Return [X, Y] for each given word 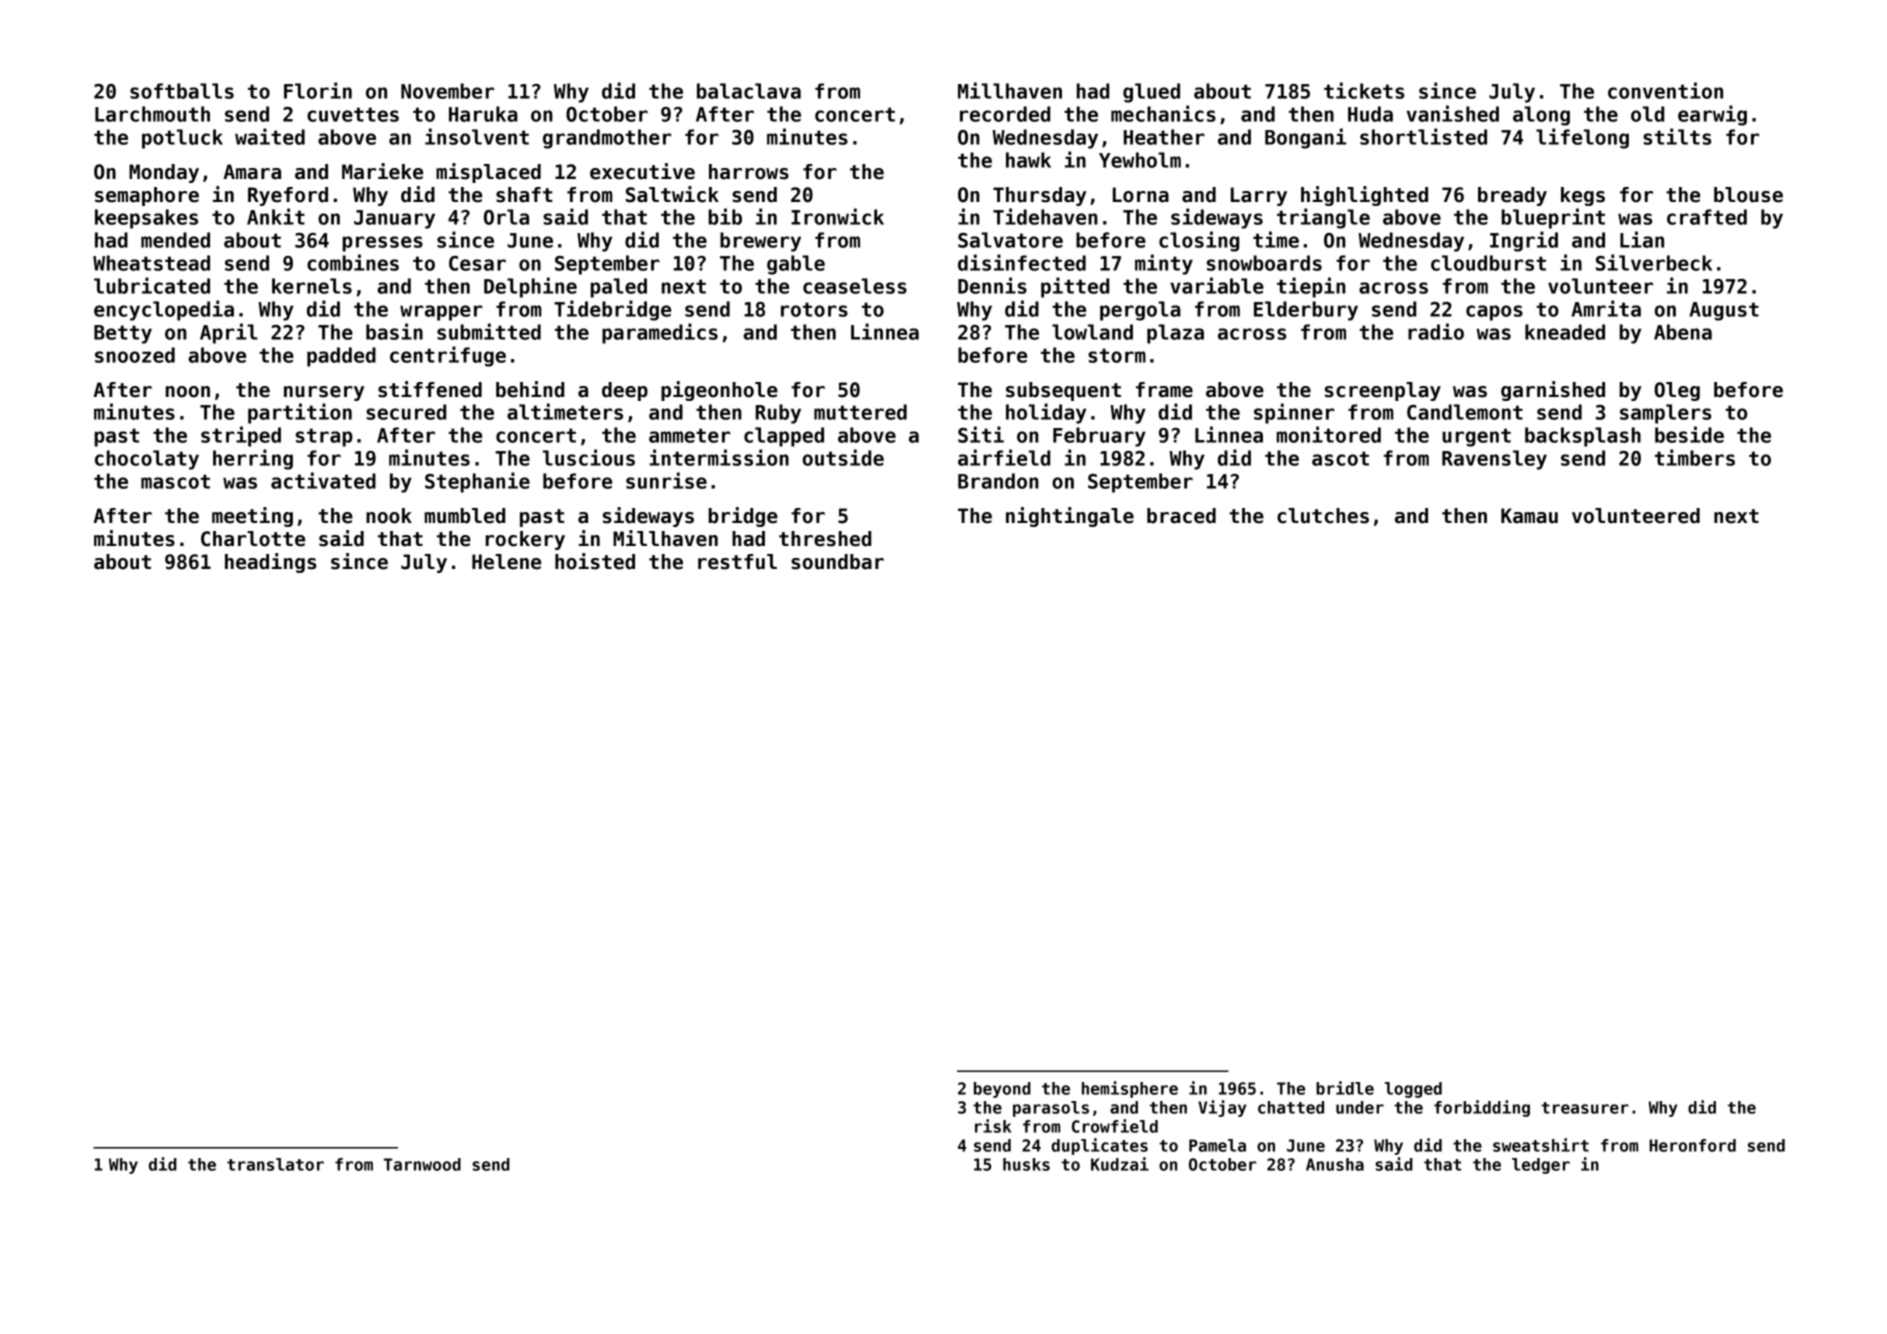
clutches [1323, 516]
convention [1665, 90]
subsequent [1063, 391]
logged [1413, 1090]
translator [275, 1164]
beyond [1002, 1090]
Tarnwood [422, 1164]
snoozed [135, 355]
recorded [1005, 114]
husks [1026, 1164]
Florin [318, 90]
